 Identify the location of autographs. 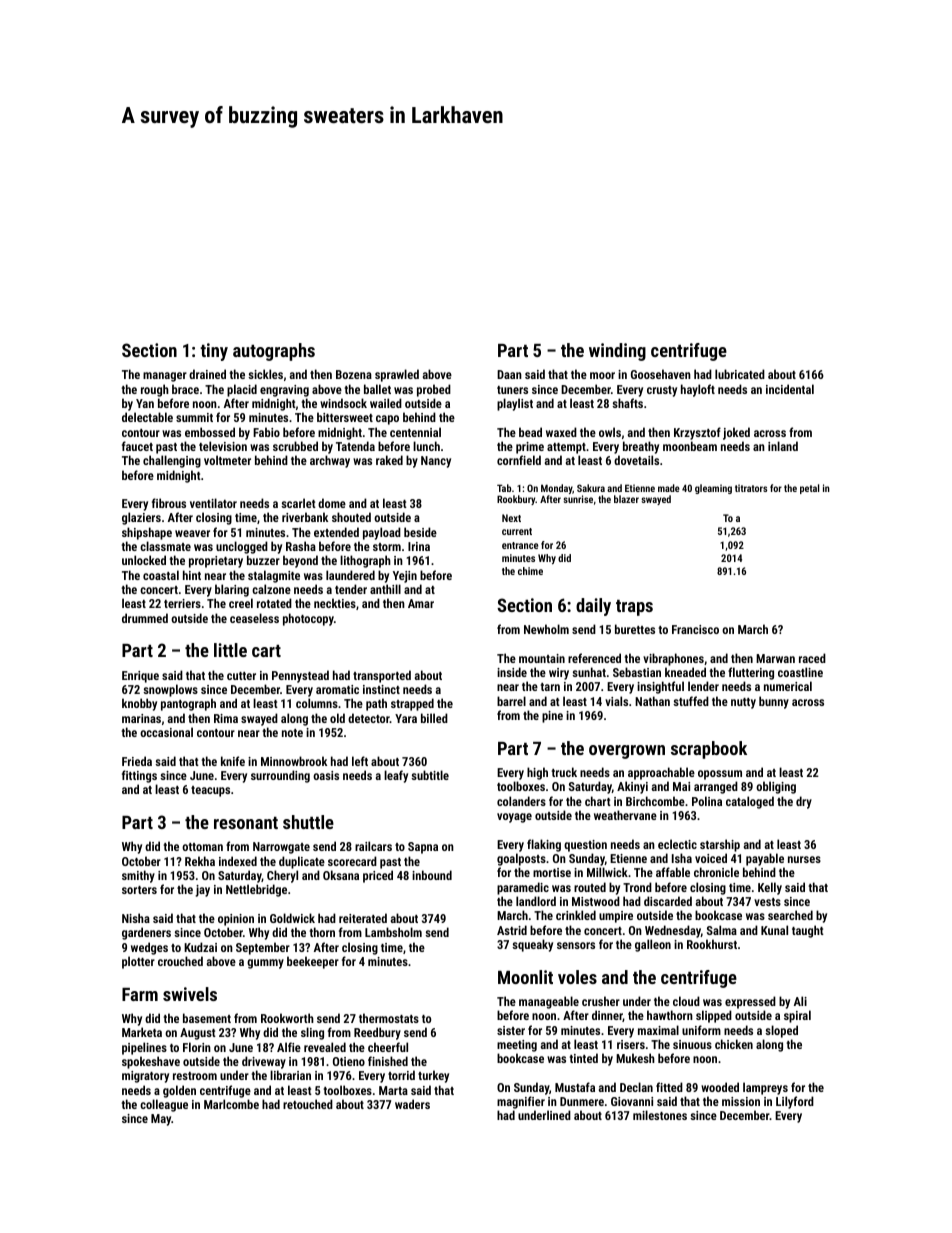
(274, 352).
